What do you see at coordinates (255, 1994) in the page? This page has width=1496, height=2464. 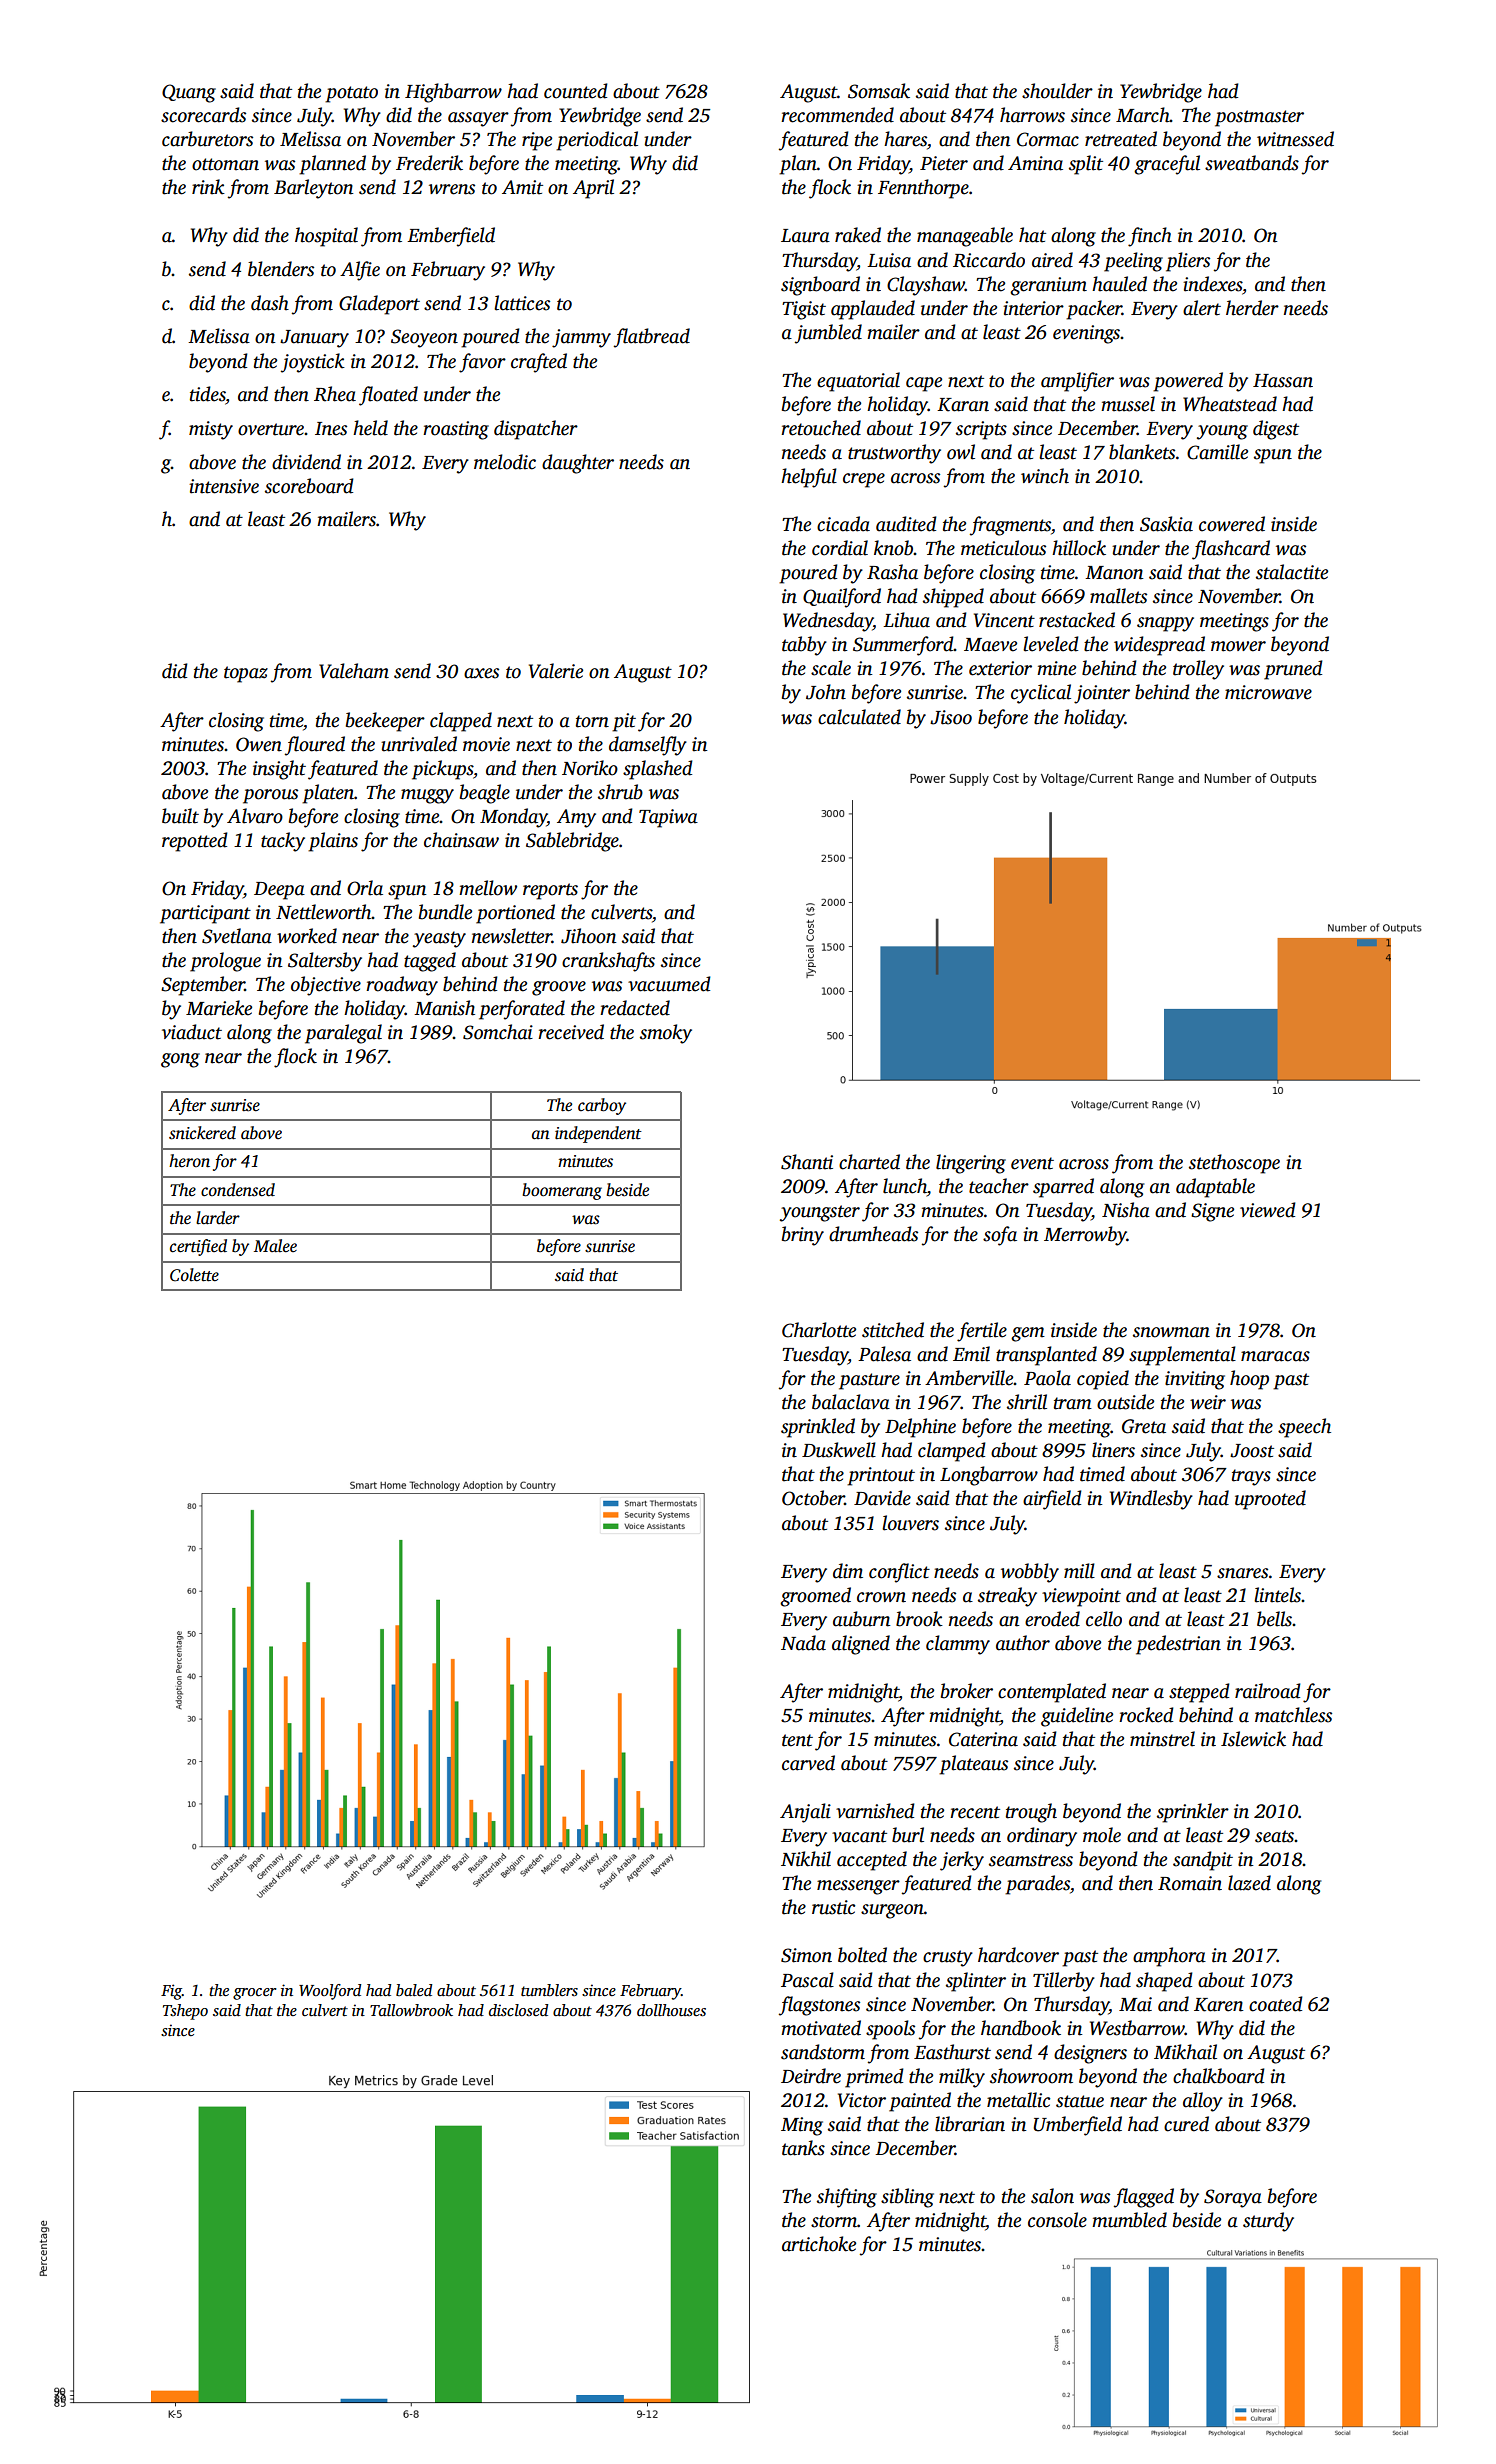 I see `grocer` at bounding box center [255, 1994].
